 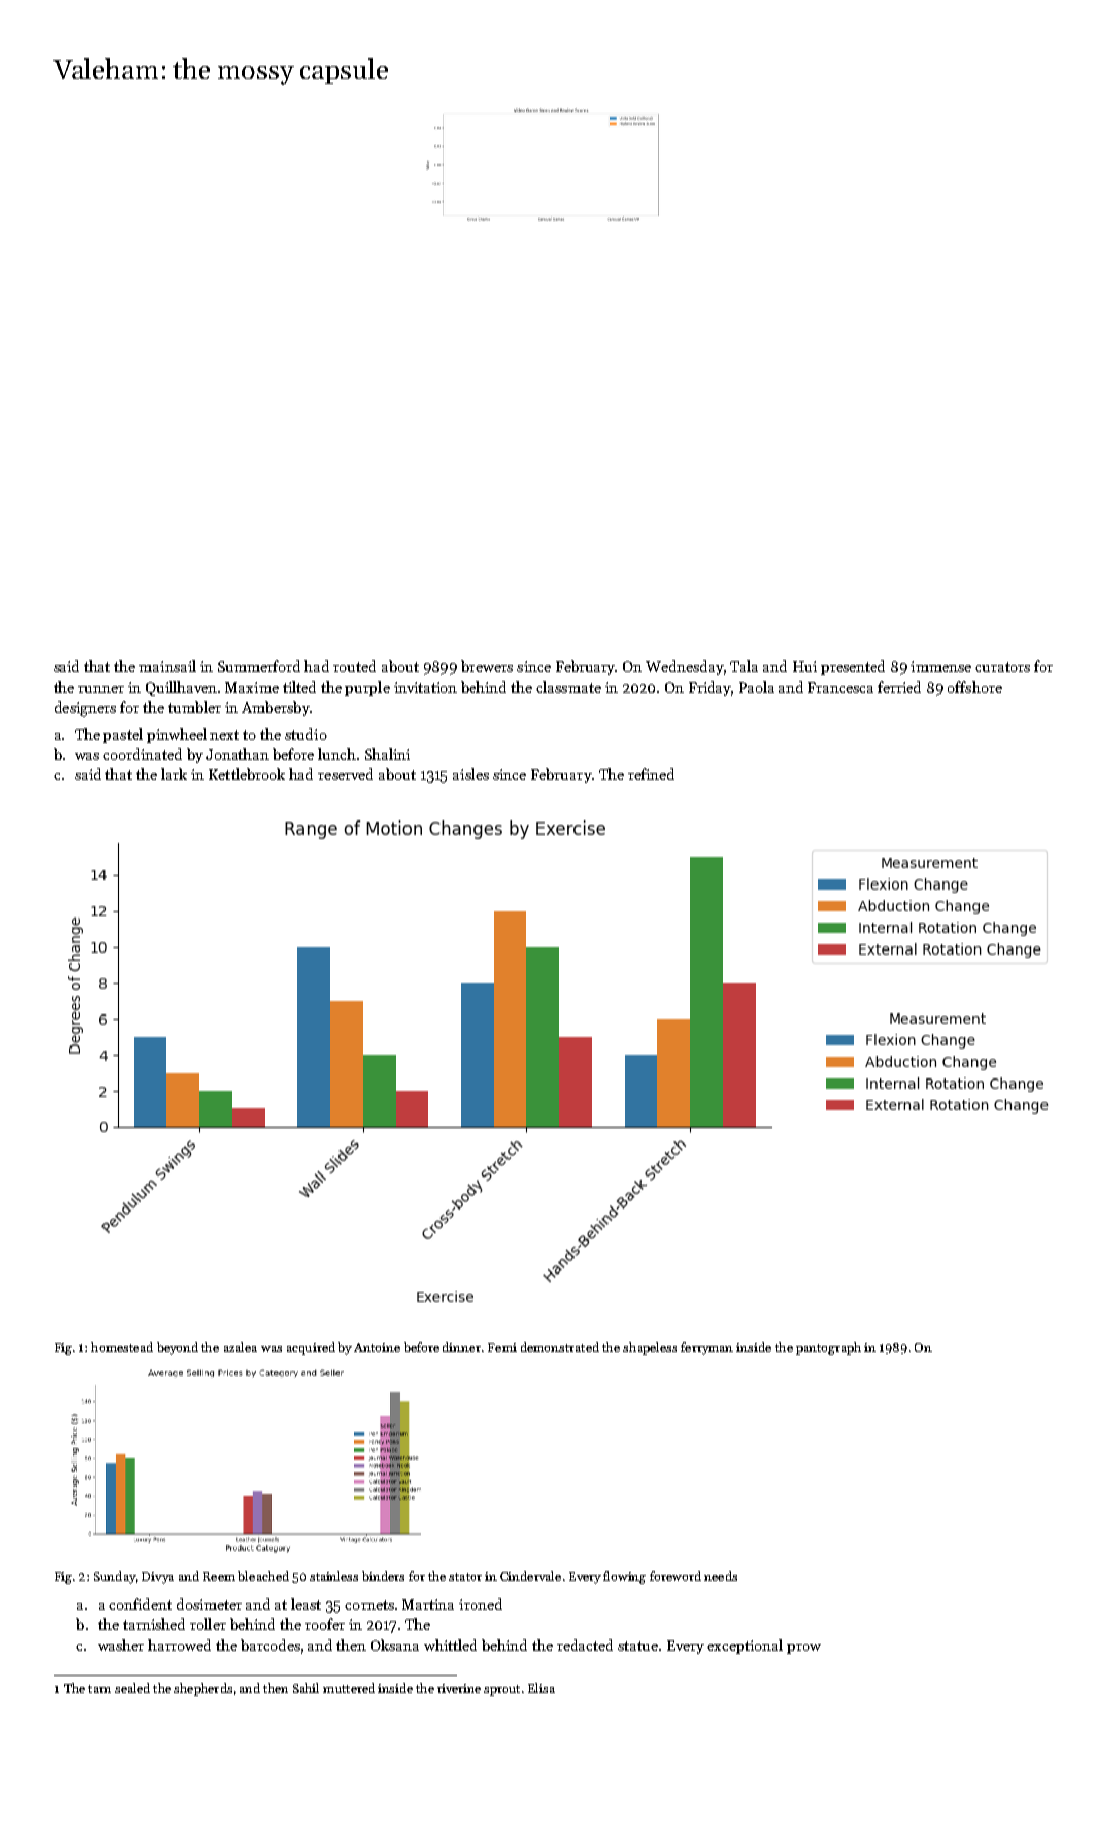 I want to click on Antoine, so click(x=377, y=1347).
